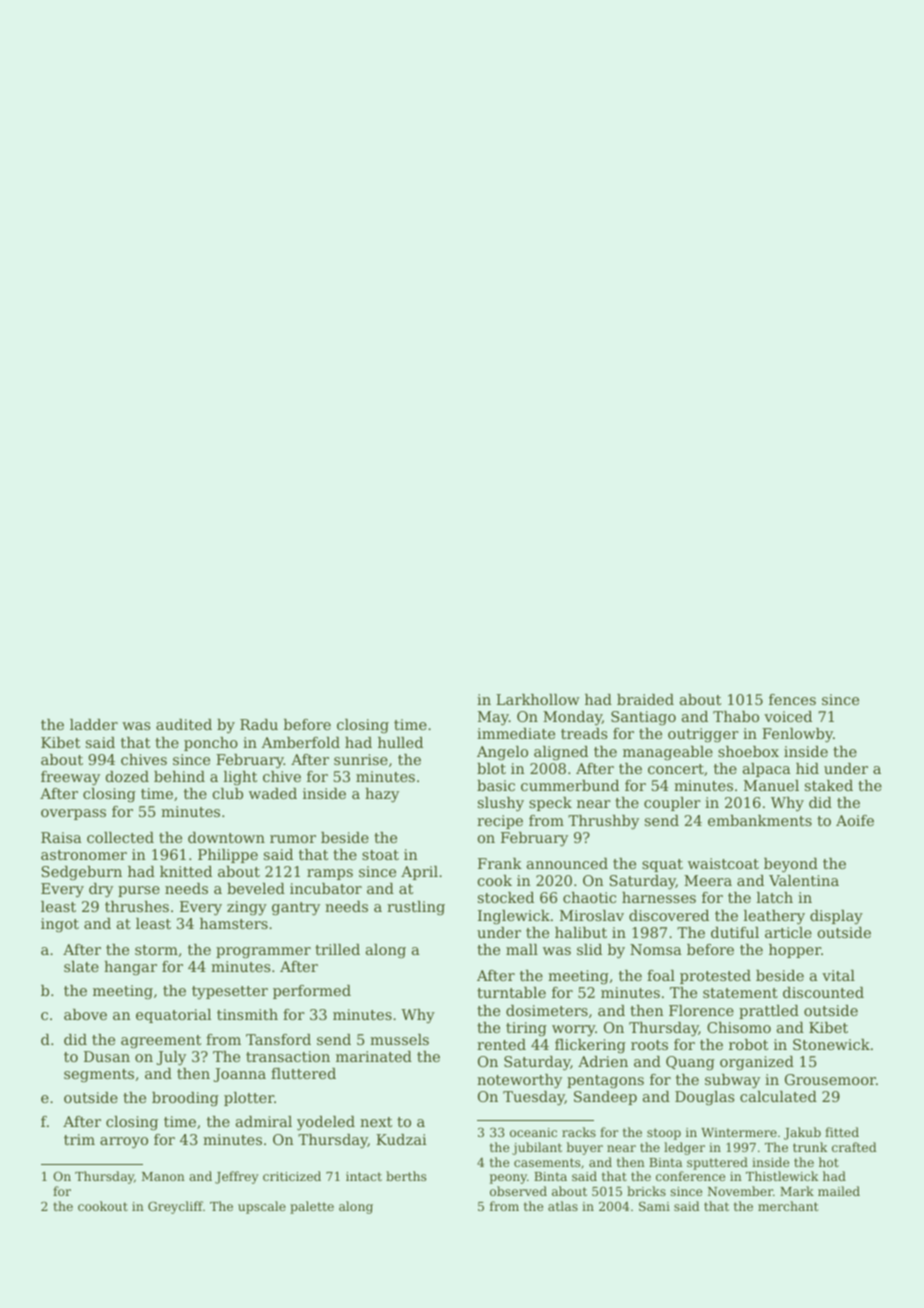  Describe the element at coordinates (567, 863) in the page. I see `announced` at that location.
